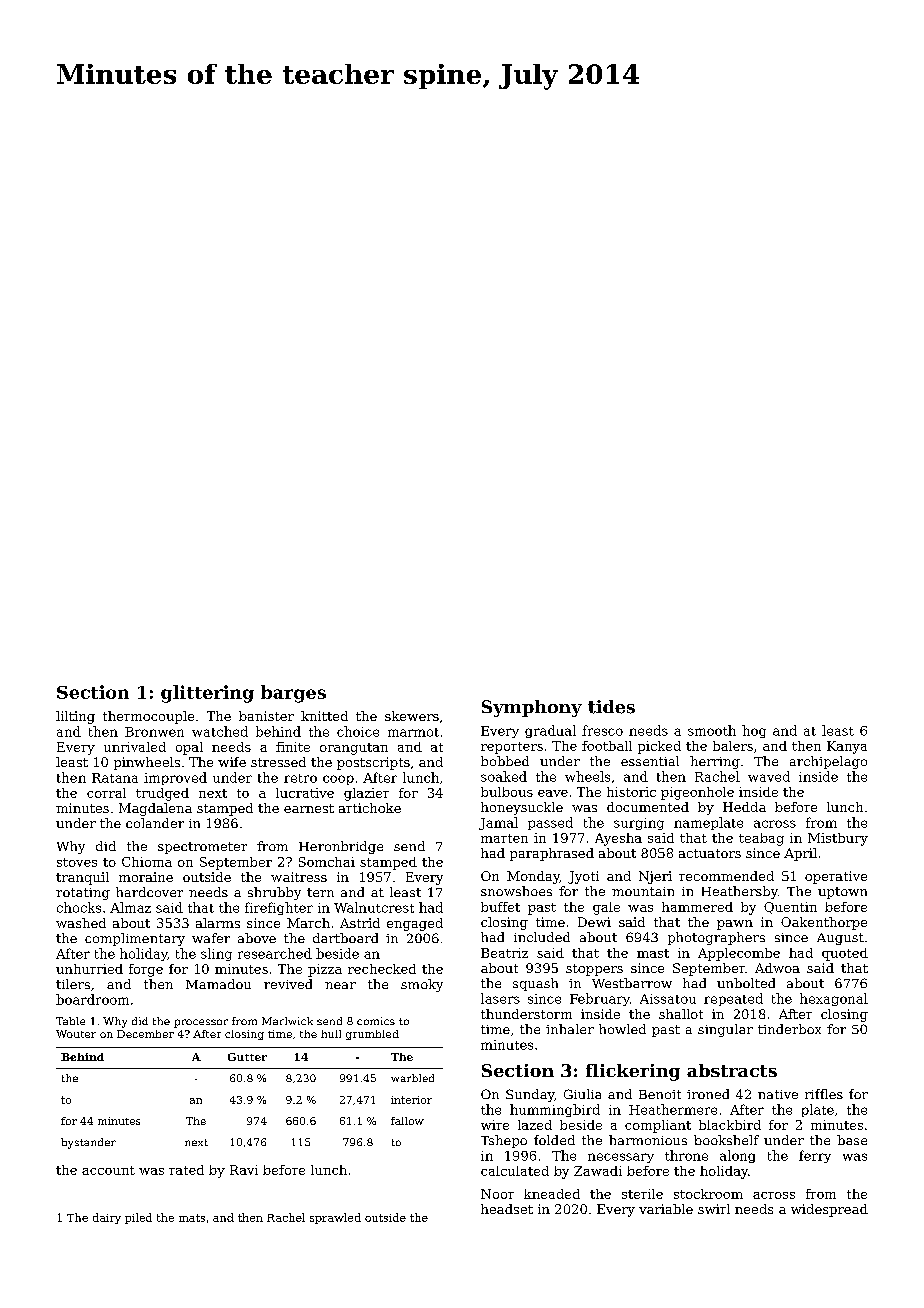 Image resolution: width=924 pixels, height=1308 pixels. I want to click on lilting, so click(75, 717).
